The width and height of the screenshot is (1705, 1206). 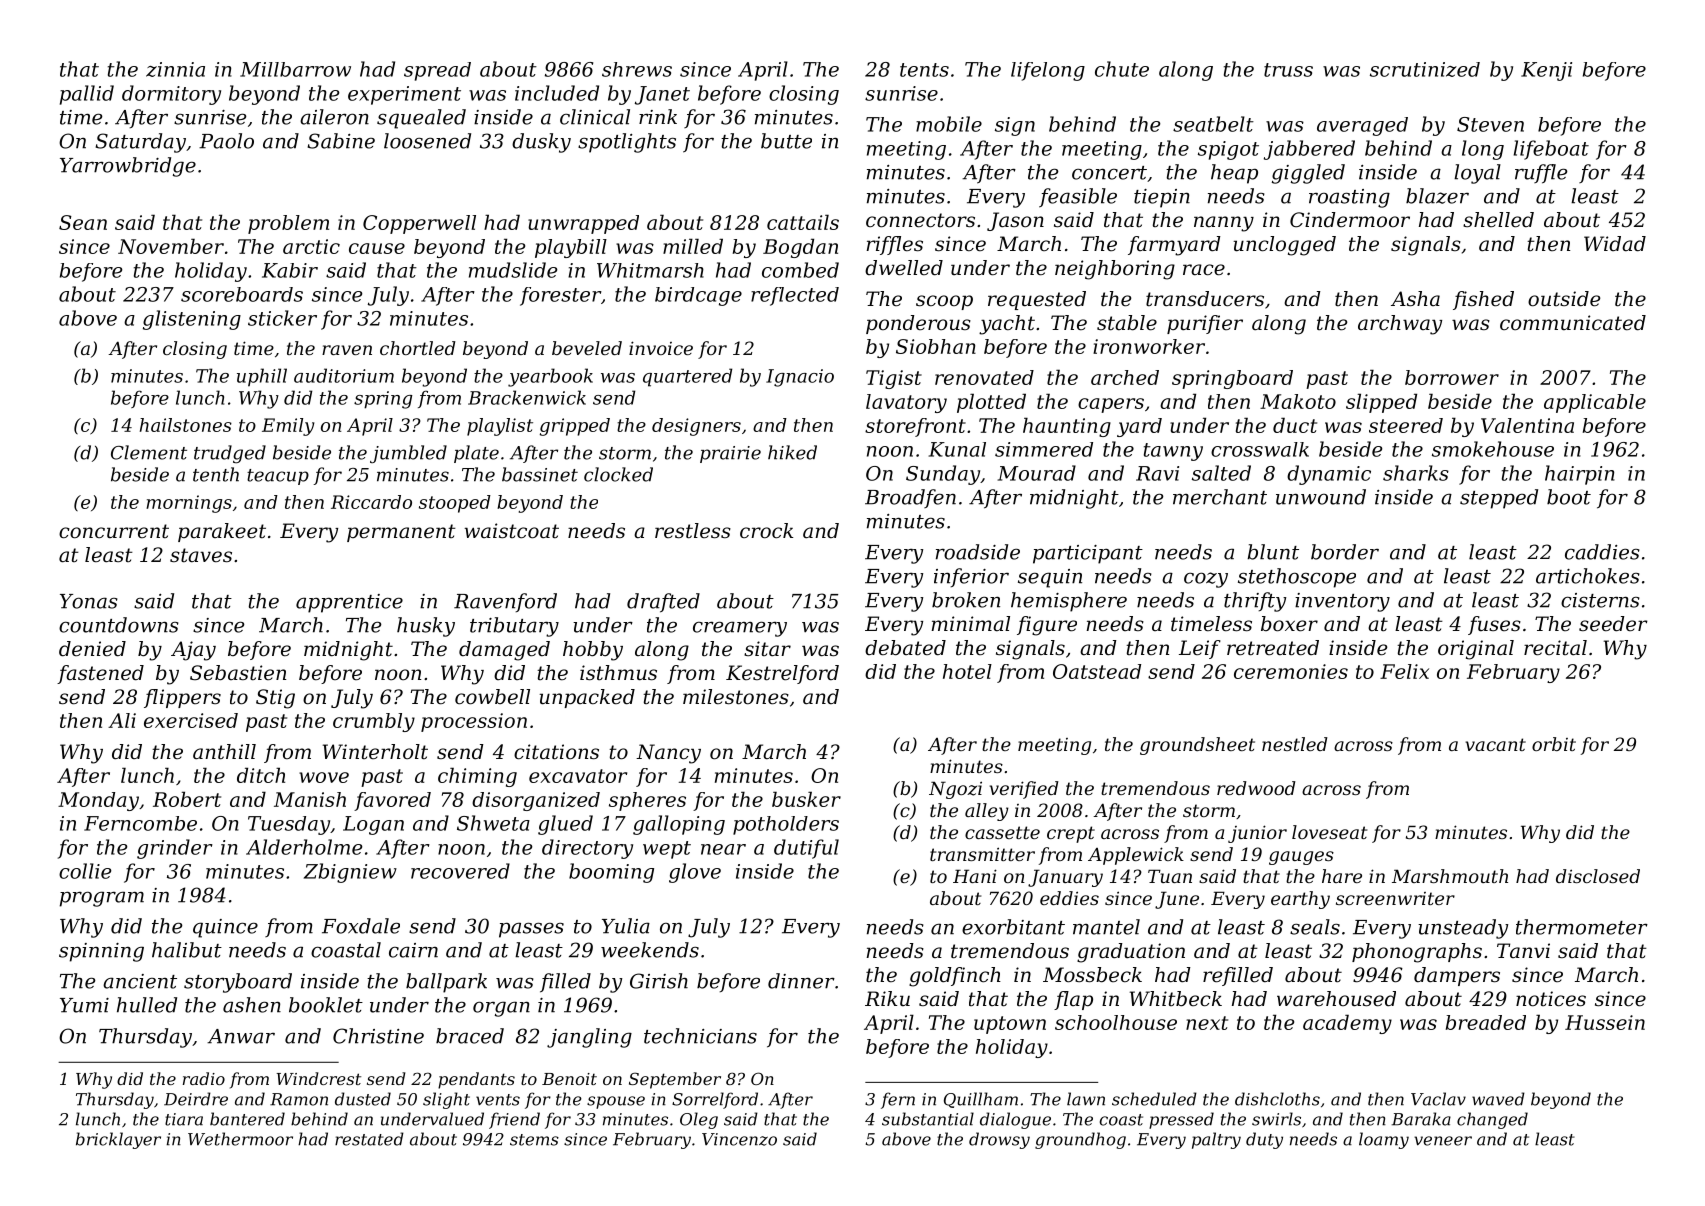 I want to click on border, so click(x=1345, y=552).
